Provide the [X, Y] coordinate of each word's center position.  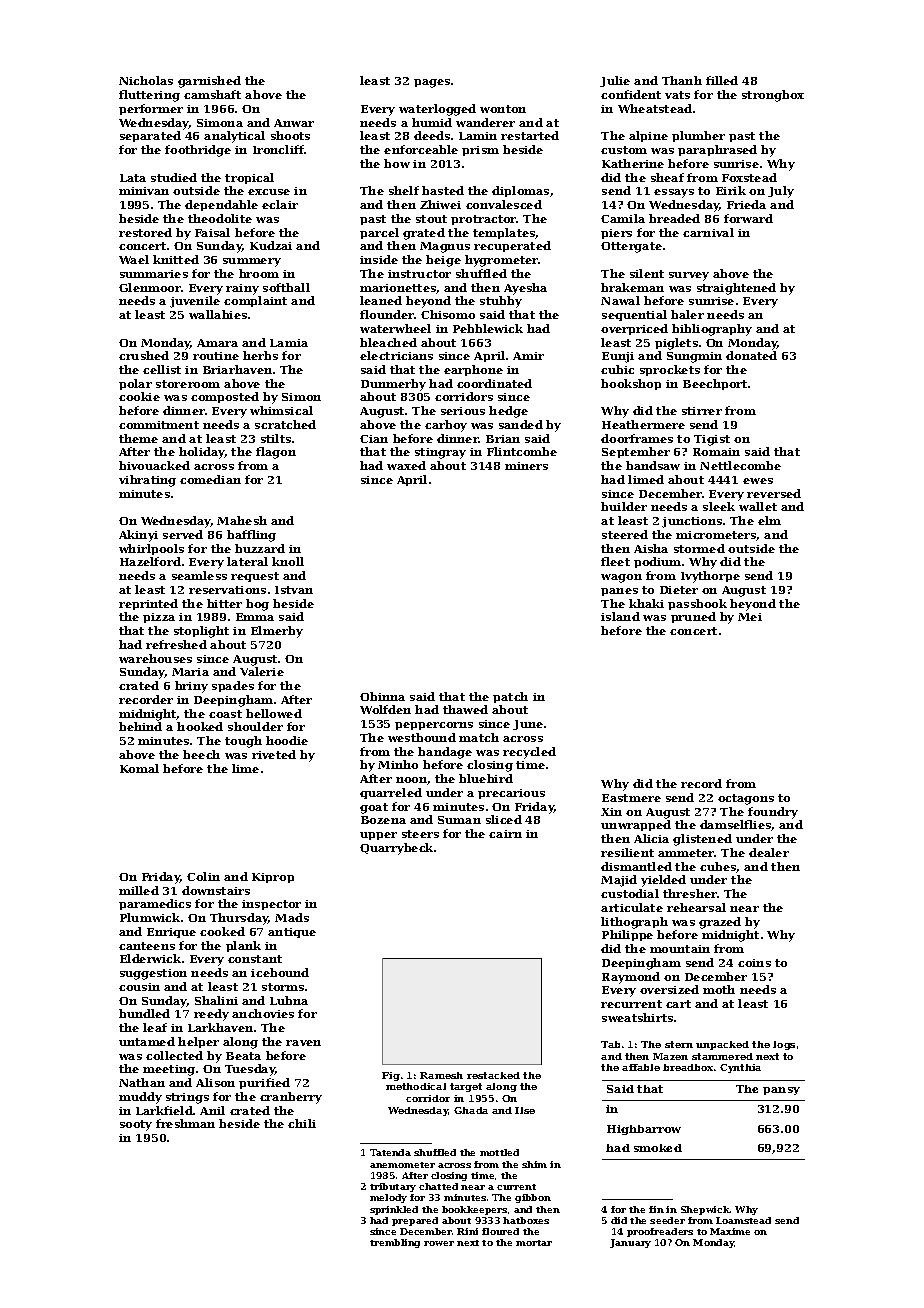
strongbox [773, 96]
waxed [406, 465]
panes [619, 592]
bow [397, 163]
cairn [505, 834]
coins [754, 963]
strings [187, 1098]
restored [145, 232]
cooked [222, 931]
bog [257, 605]
